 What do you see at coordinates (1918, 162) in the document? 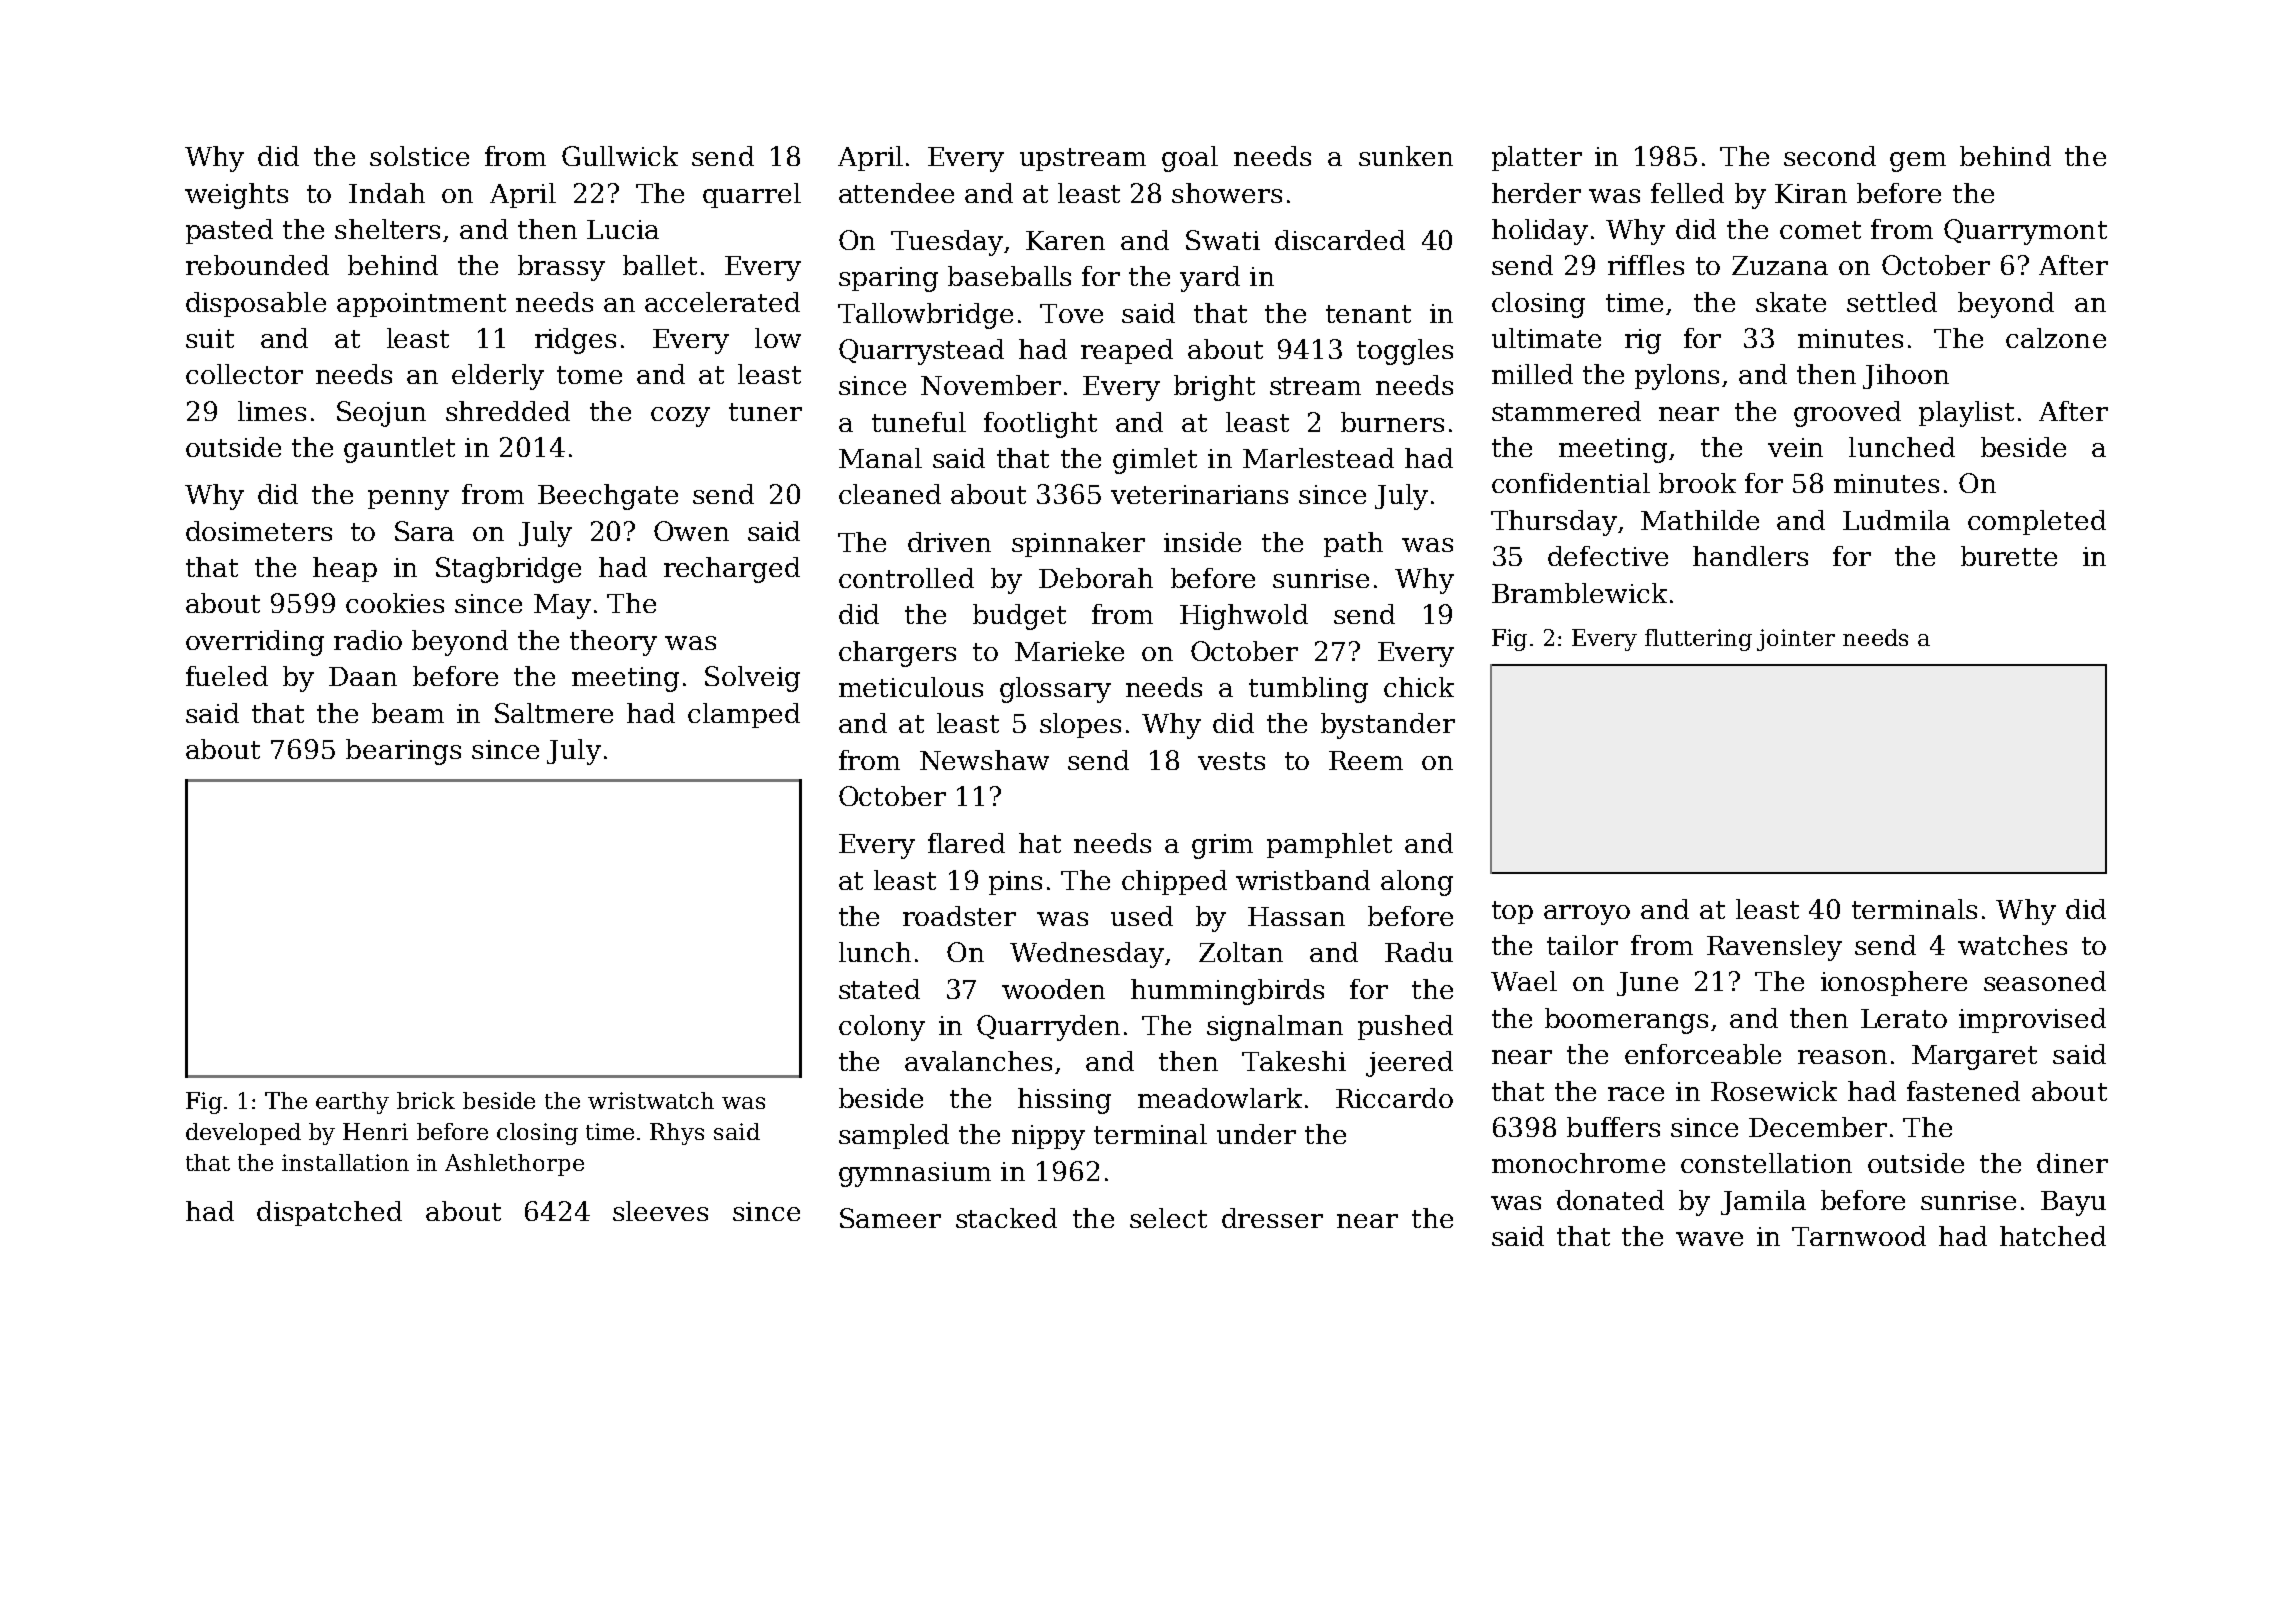
I see `gem` at bounding box center [1918, 162].
